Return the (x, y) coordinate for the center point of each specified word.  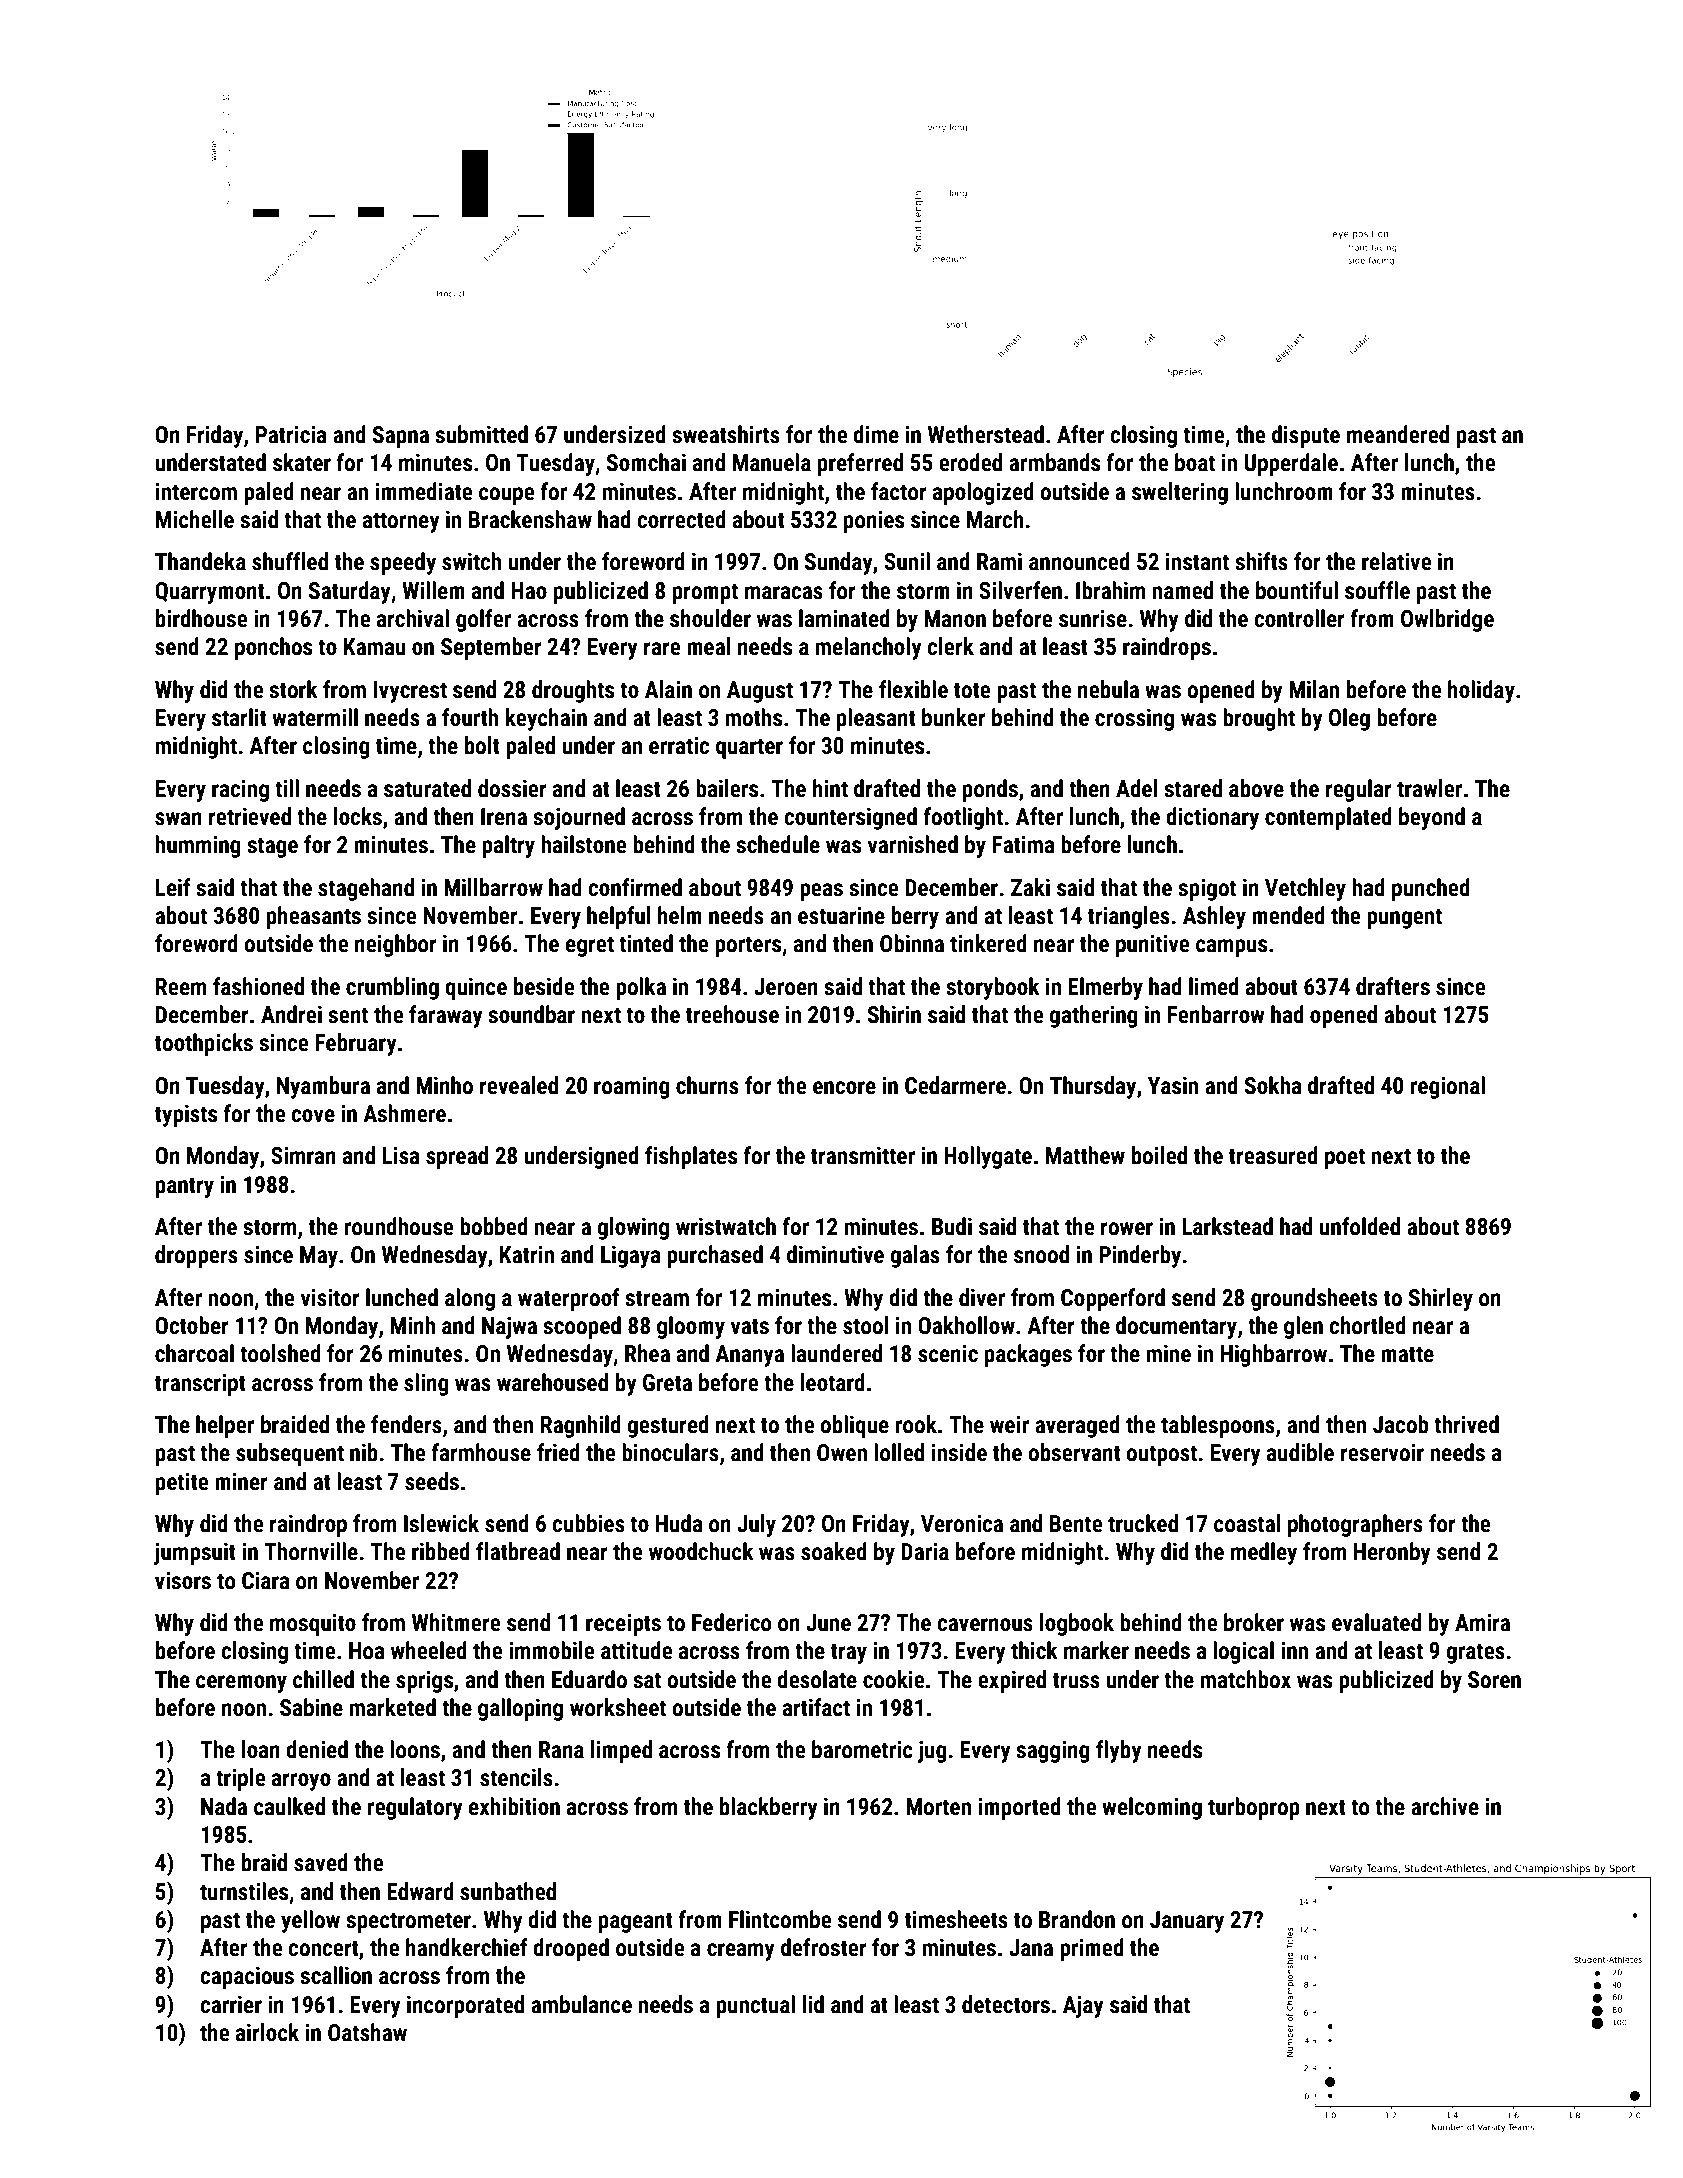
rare (662, 649)
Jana (1031, 1948)
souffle (1377, 590)
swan (178, 819)
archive (1445, 1806)
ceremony (241, 1684)
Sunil (907, 561)
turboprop (1254, 1808)
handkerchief (467, 1947)
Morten (938, 1807)
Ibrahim (1110, 590)
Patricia (291, 434)
